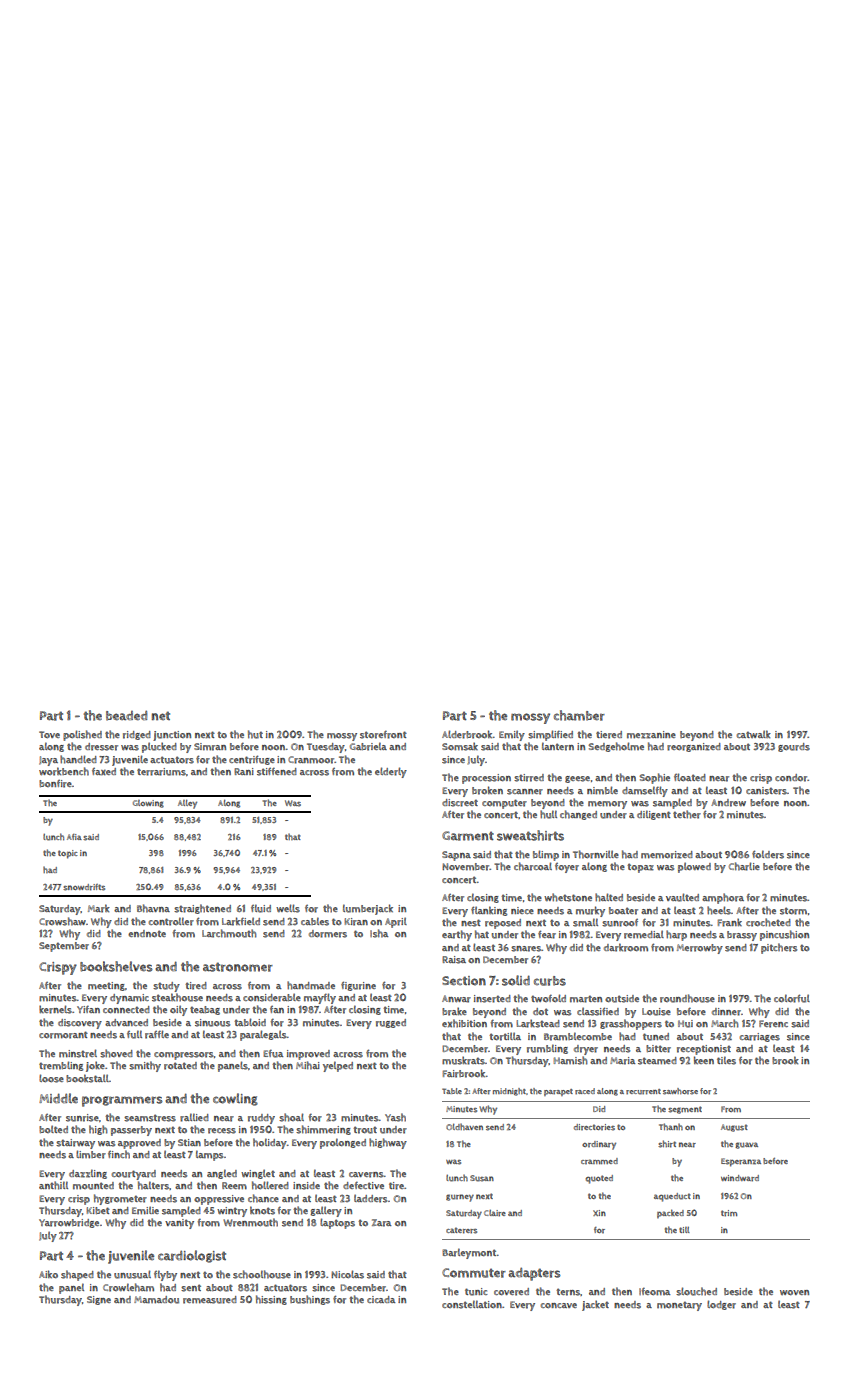 The height and width of the screenshot is (1400, 849). I want to click on gourds, so click(794, 747).
